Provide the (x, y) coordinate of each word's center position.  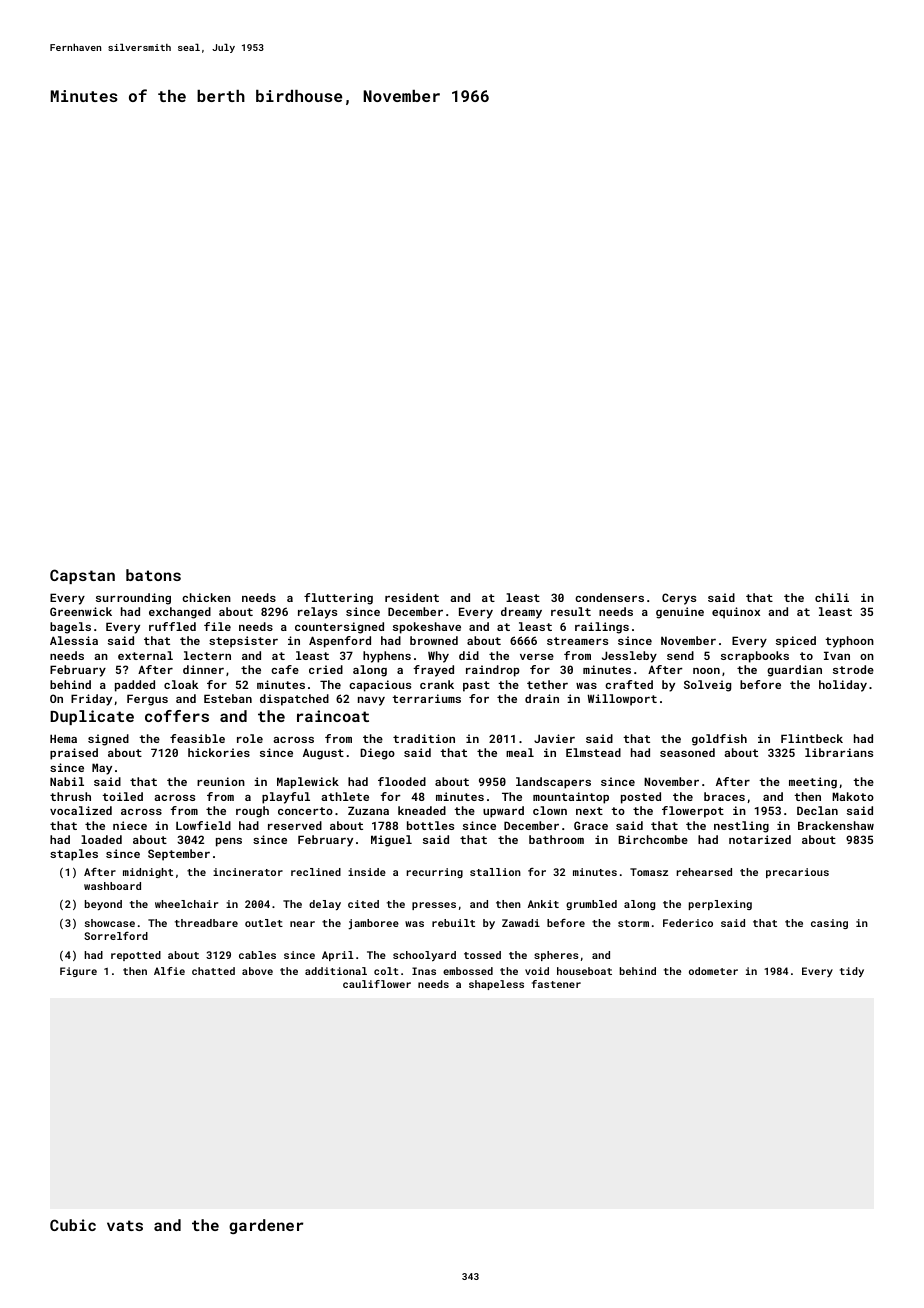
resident (412, 597)
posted (641, 798)
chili (832, 597)
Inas (424, 971)
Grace (591, 825)
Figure (78, 972)
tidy (852, 972)
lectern (207, 655)
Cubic (73, 1225)
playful (286, 798)
